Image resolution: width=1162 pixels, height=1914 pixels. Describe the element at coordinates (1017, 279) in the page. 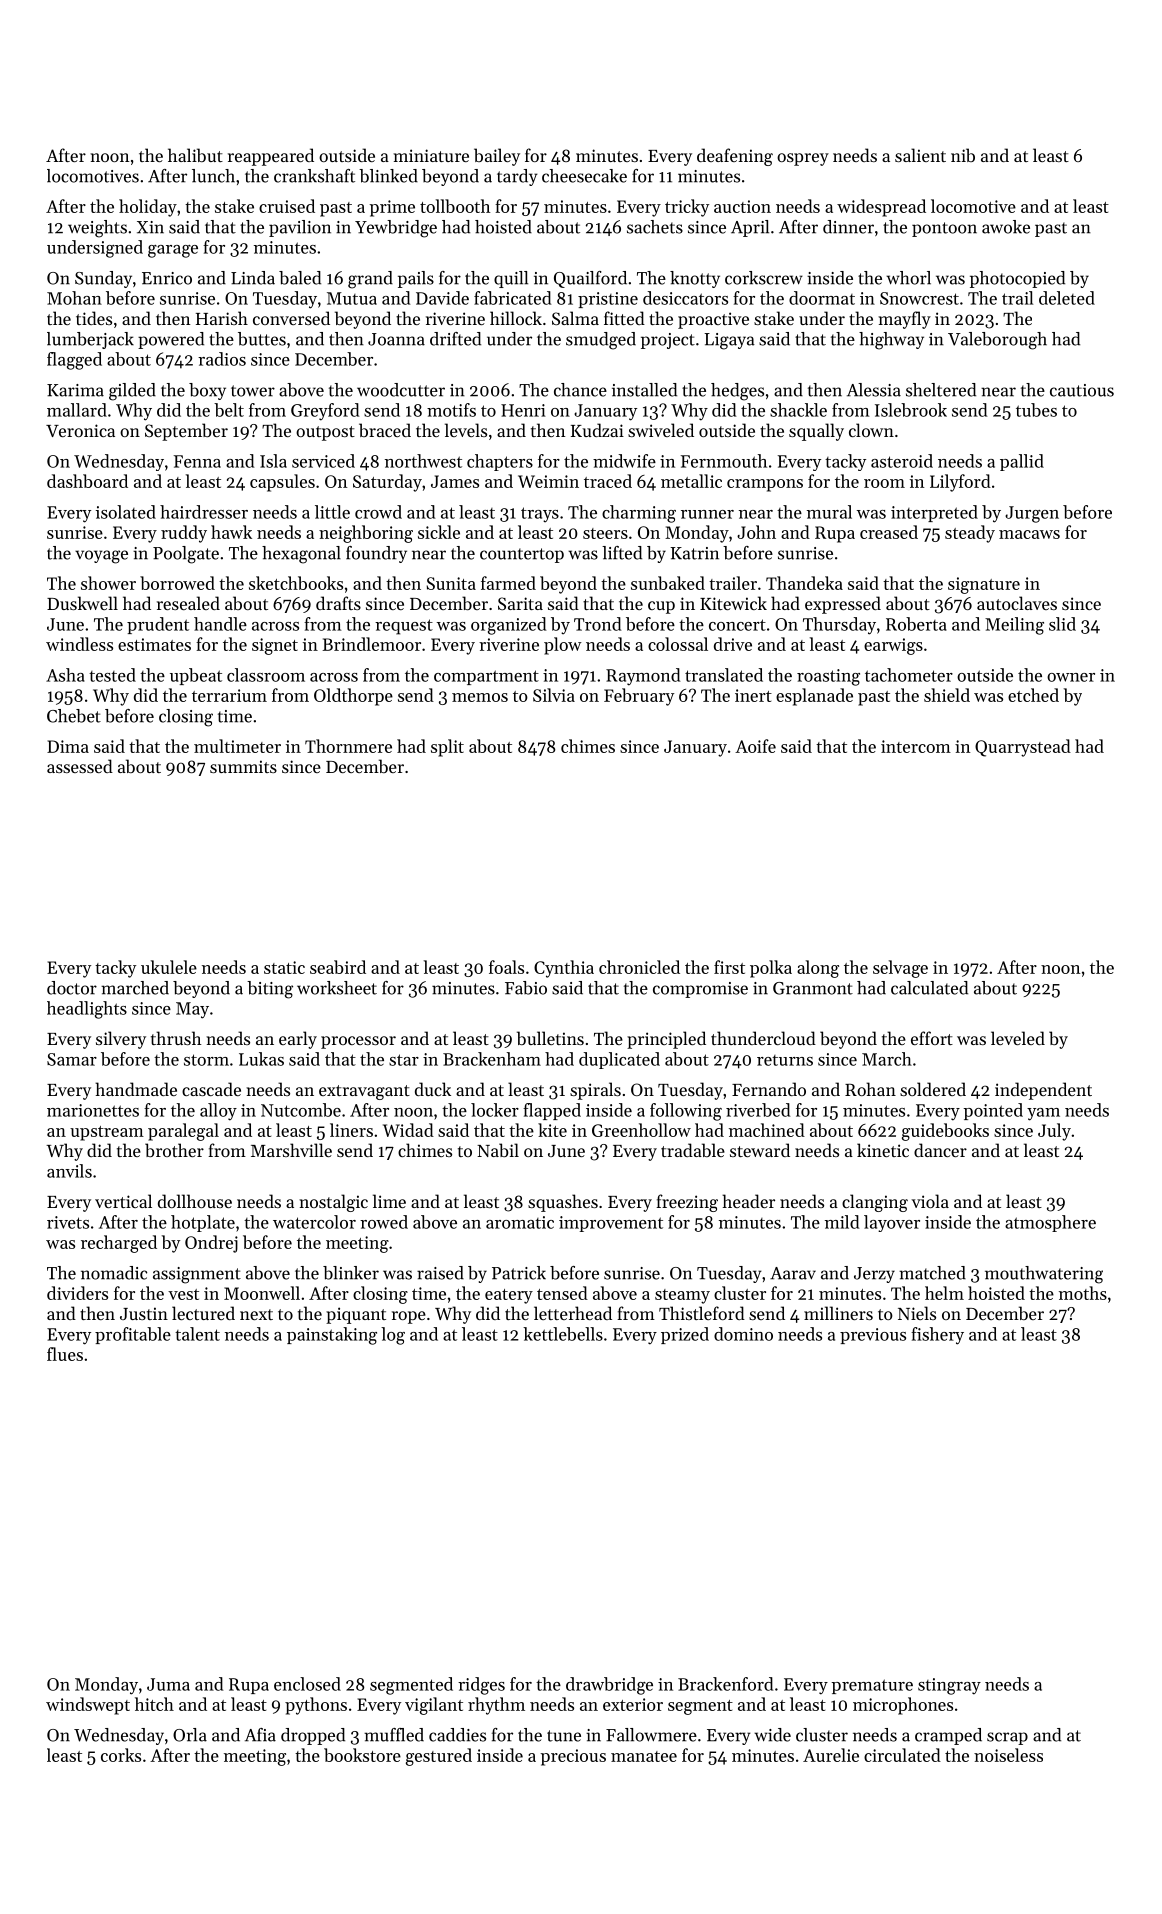

I see `photocopied` at that location.
